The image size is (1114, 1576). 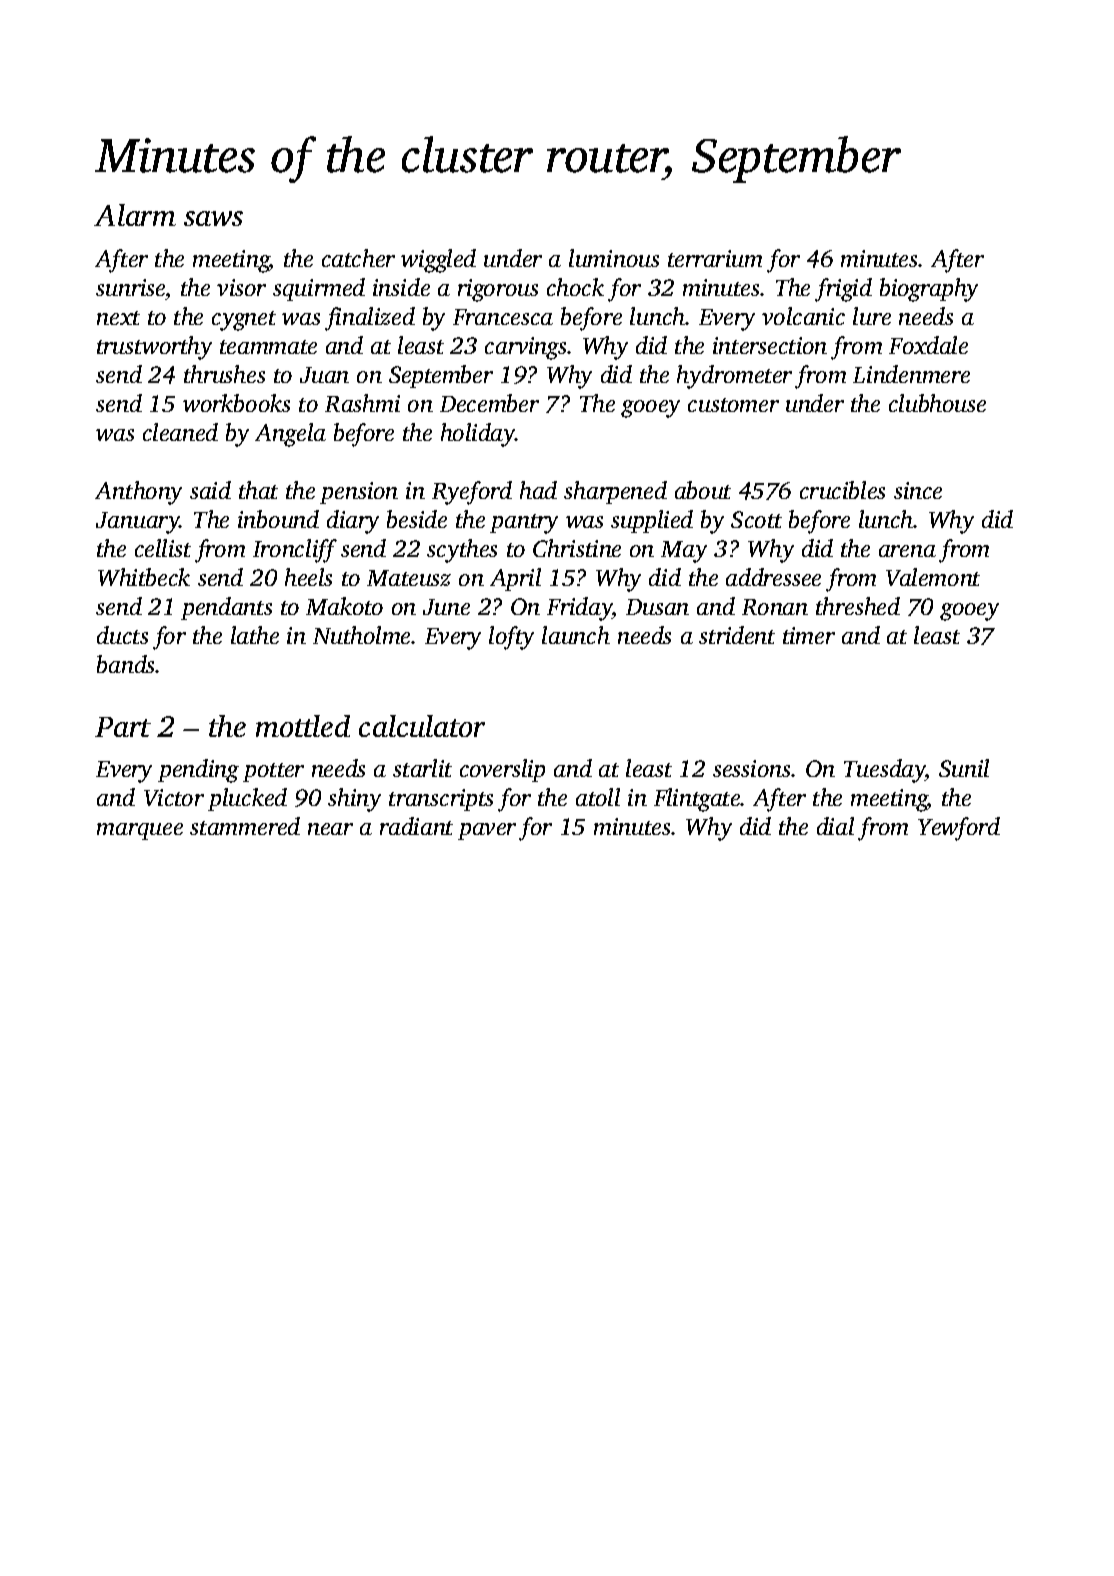 What do you see at coordinates (487, 831) in the document?
I see `paver` at bounding box center [487, 831].
